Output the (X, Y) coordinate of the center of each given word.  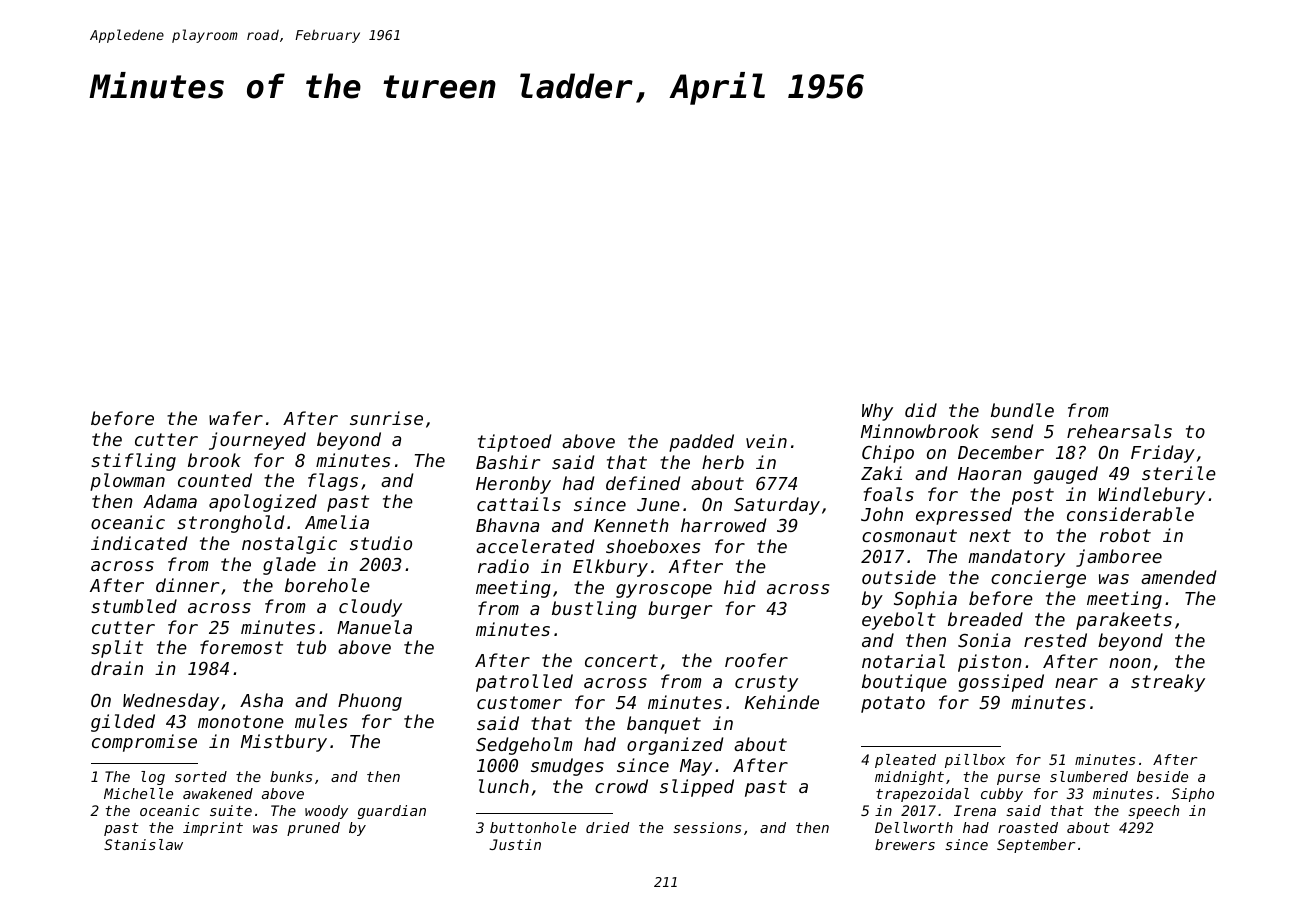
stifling (133, 462)
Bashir (508, 462)
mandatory (1016, 558)
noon (1130, 663)
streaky (1168, 683)
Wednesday (171, 702)
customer (519, 702)
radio (503, 566)
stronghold (230, 524)
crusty (766, 683)
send (1012, 431)
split (117, 649)
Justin (515, 844)
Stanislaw (143, 844)
